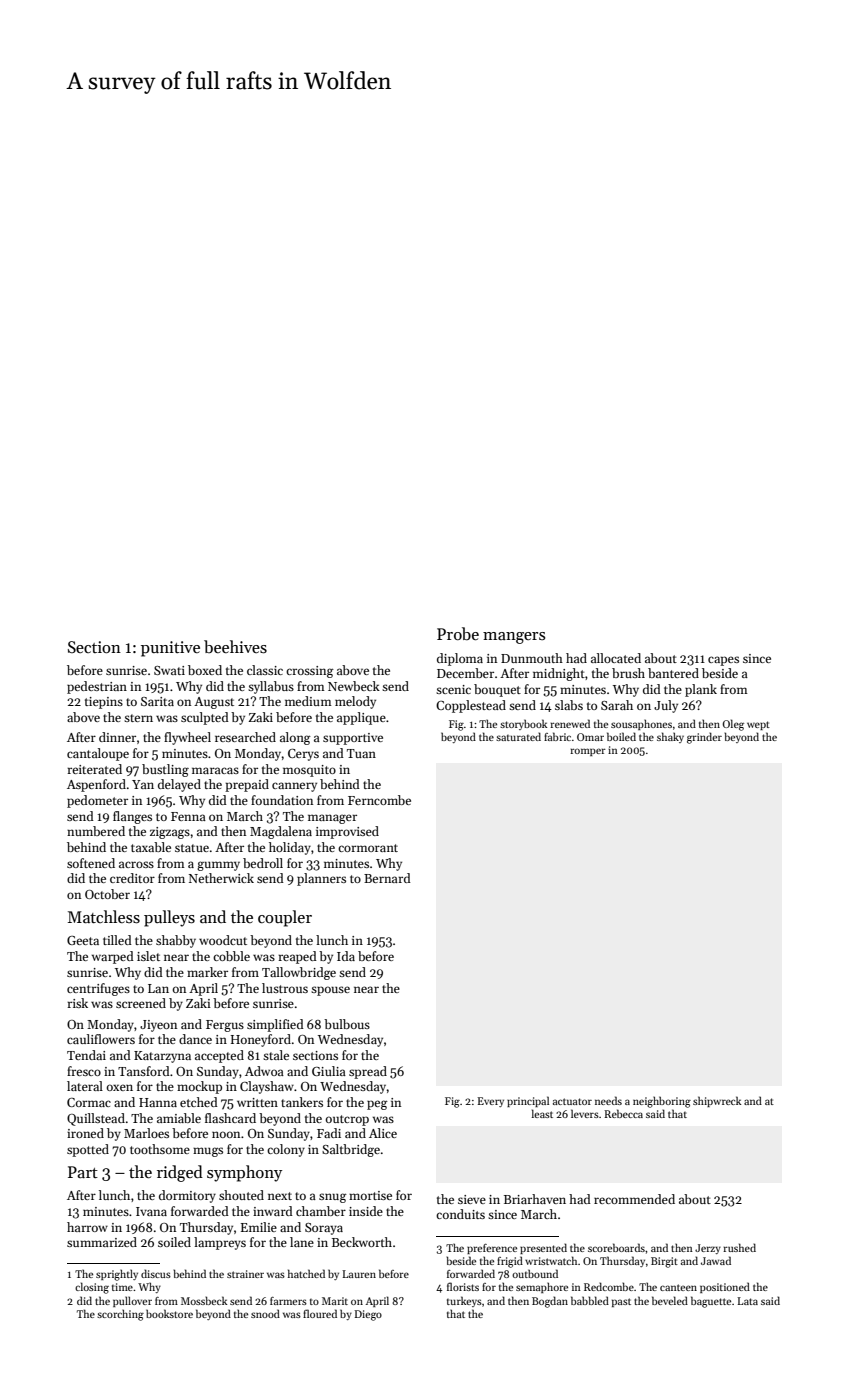 This document has height=1400, width=849. What do you see at coordinates (261, 1040) in the document?
I see `Honeyford` at bounding box center [261, 1040].
